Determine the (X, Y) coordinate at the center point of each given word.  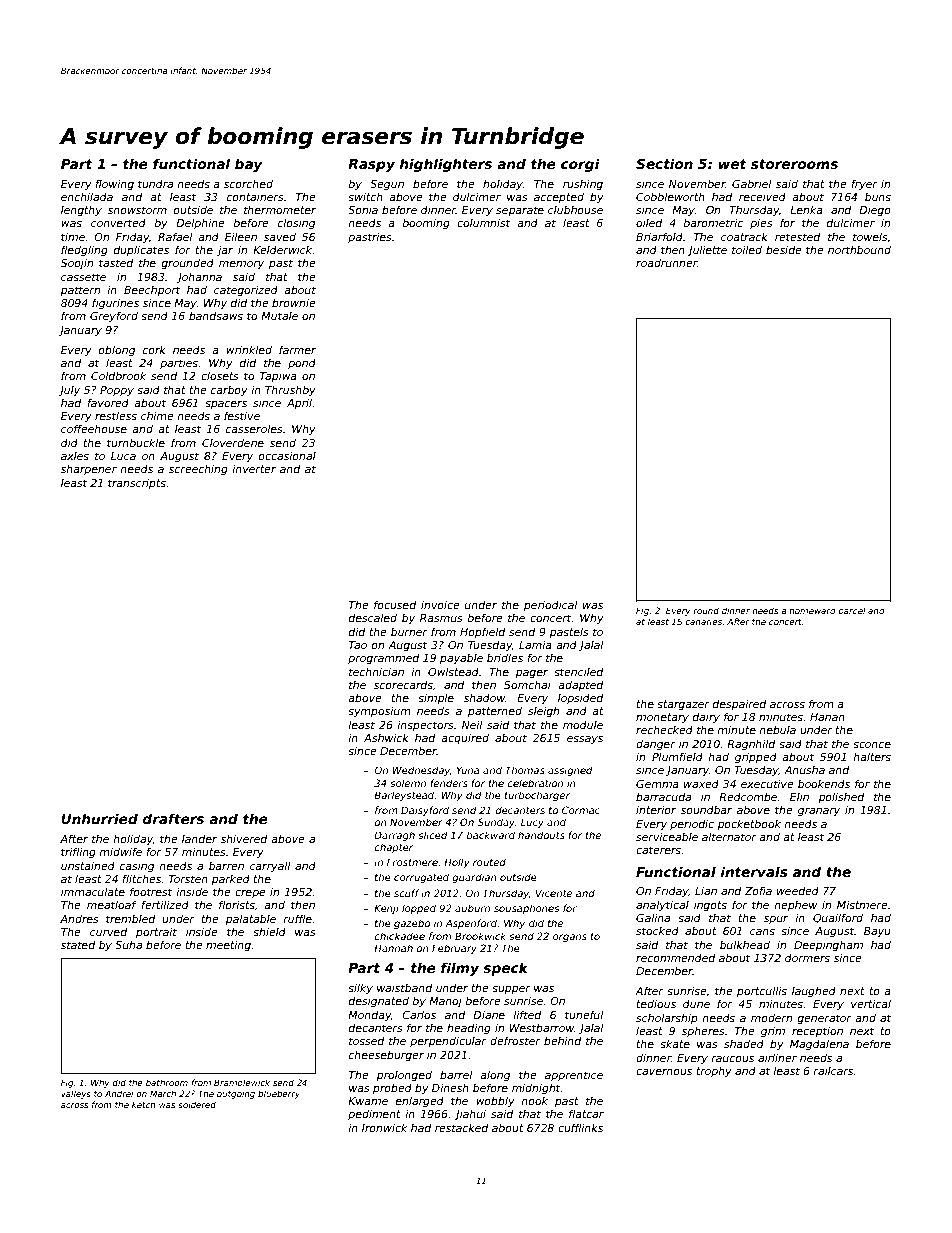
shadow (484, 697)
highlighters (446, 165)
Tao (358, 645)
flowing (114, 184)
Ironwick (384, 1127)
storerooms (794, 164)
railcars (833, 1071)
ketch (144, 1104)
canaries (703, 621)
